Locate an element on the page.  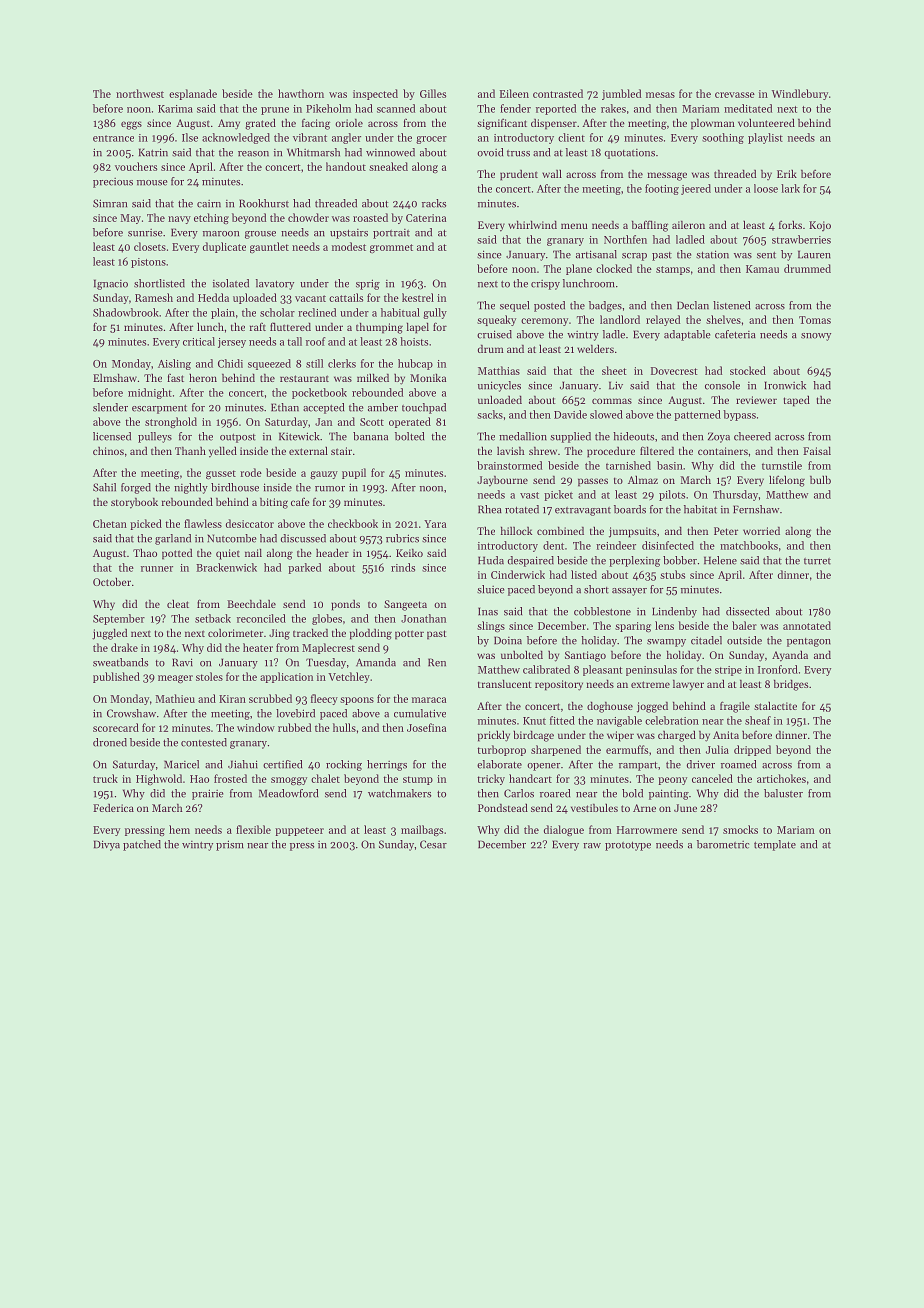
Caterina is located at coordinates (426, 218).
